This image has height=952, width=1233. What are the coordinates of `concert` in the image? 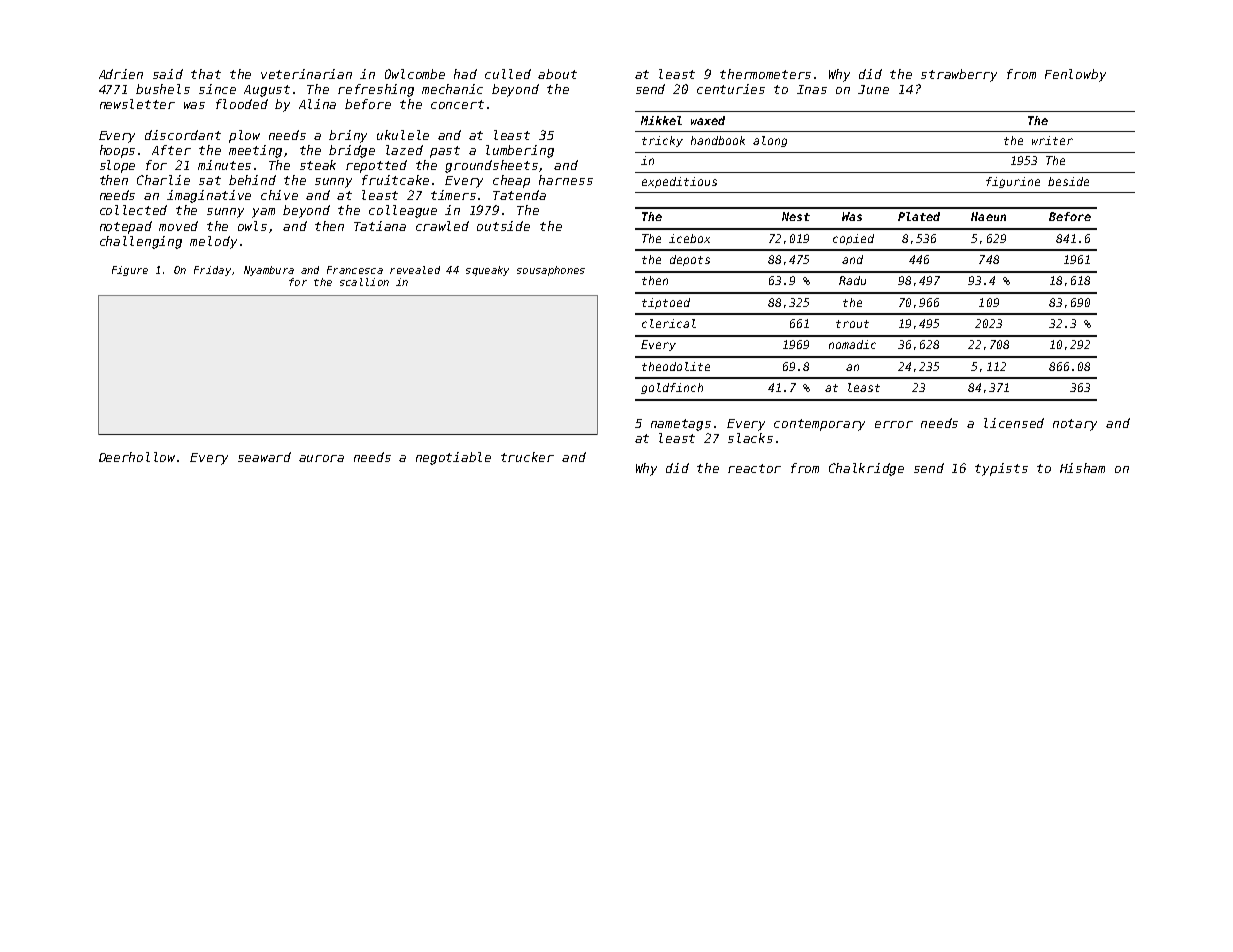 It's located at (457, 104).
